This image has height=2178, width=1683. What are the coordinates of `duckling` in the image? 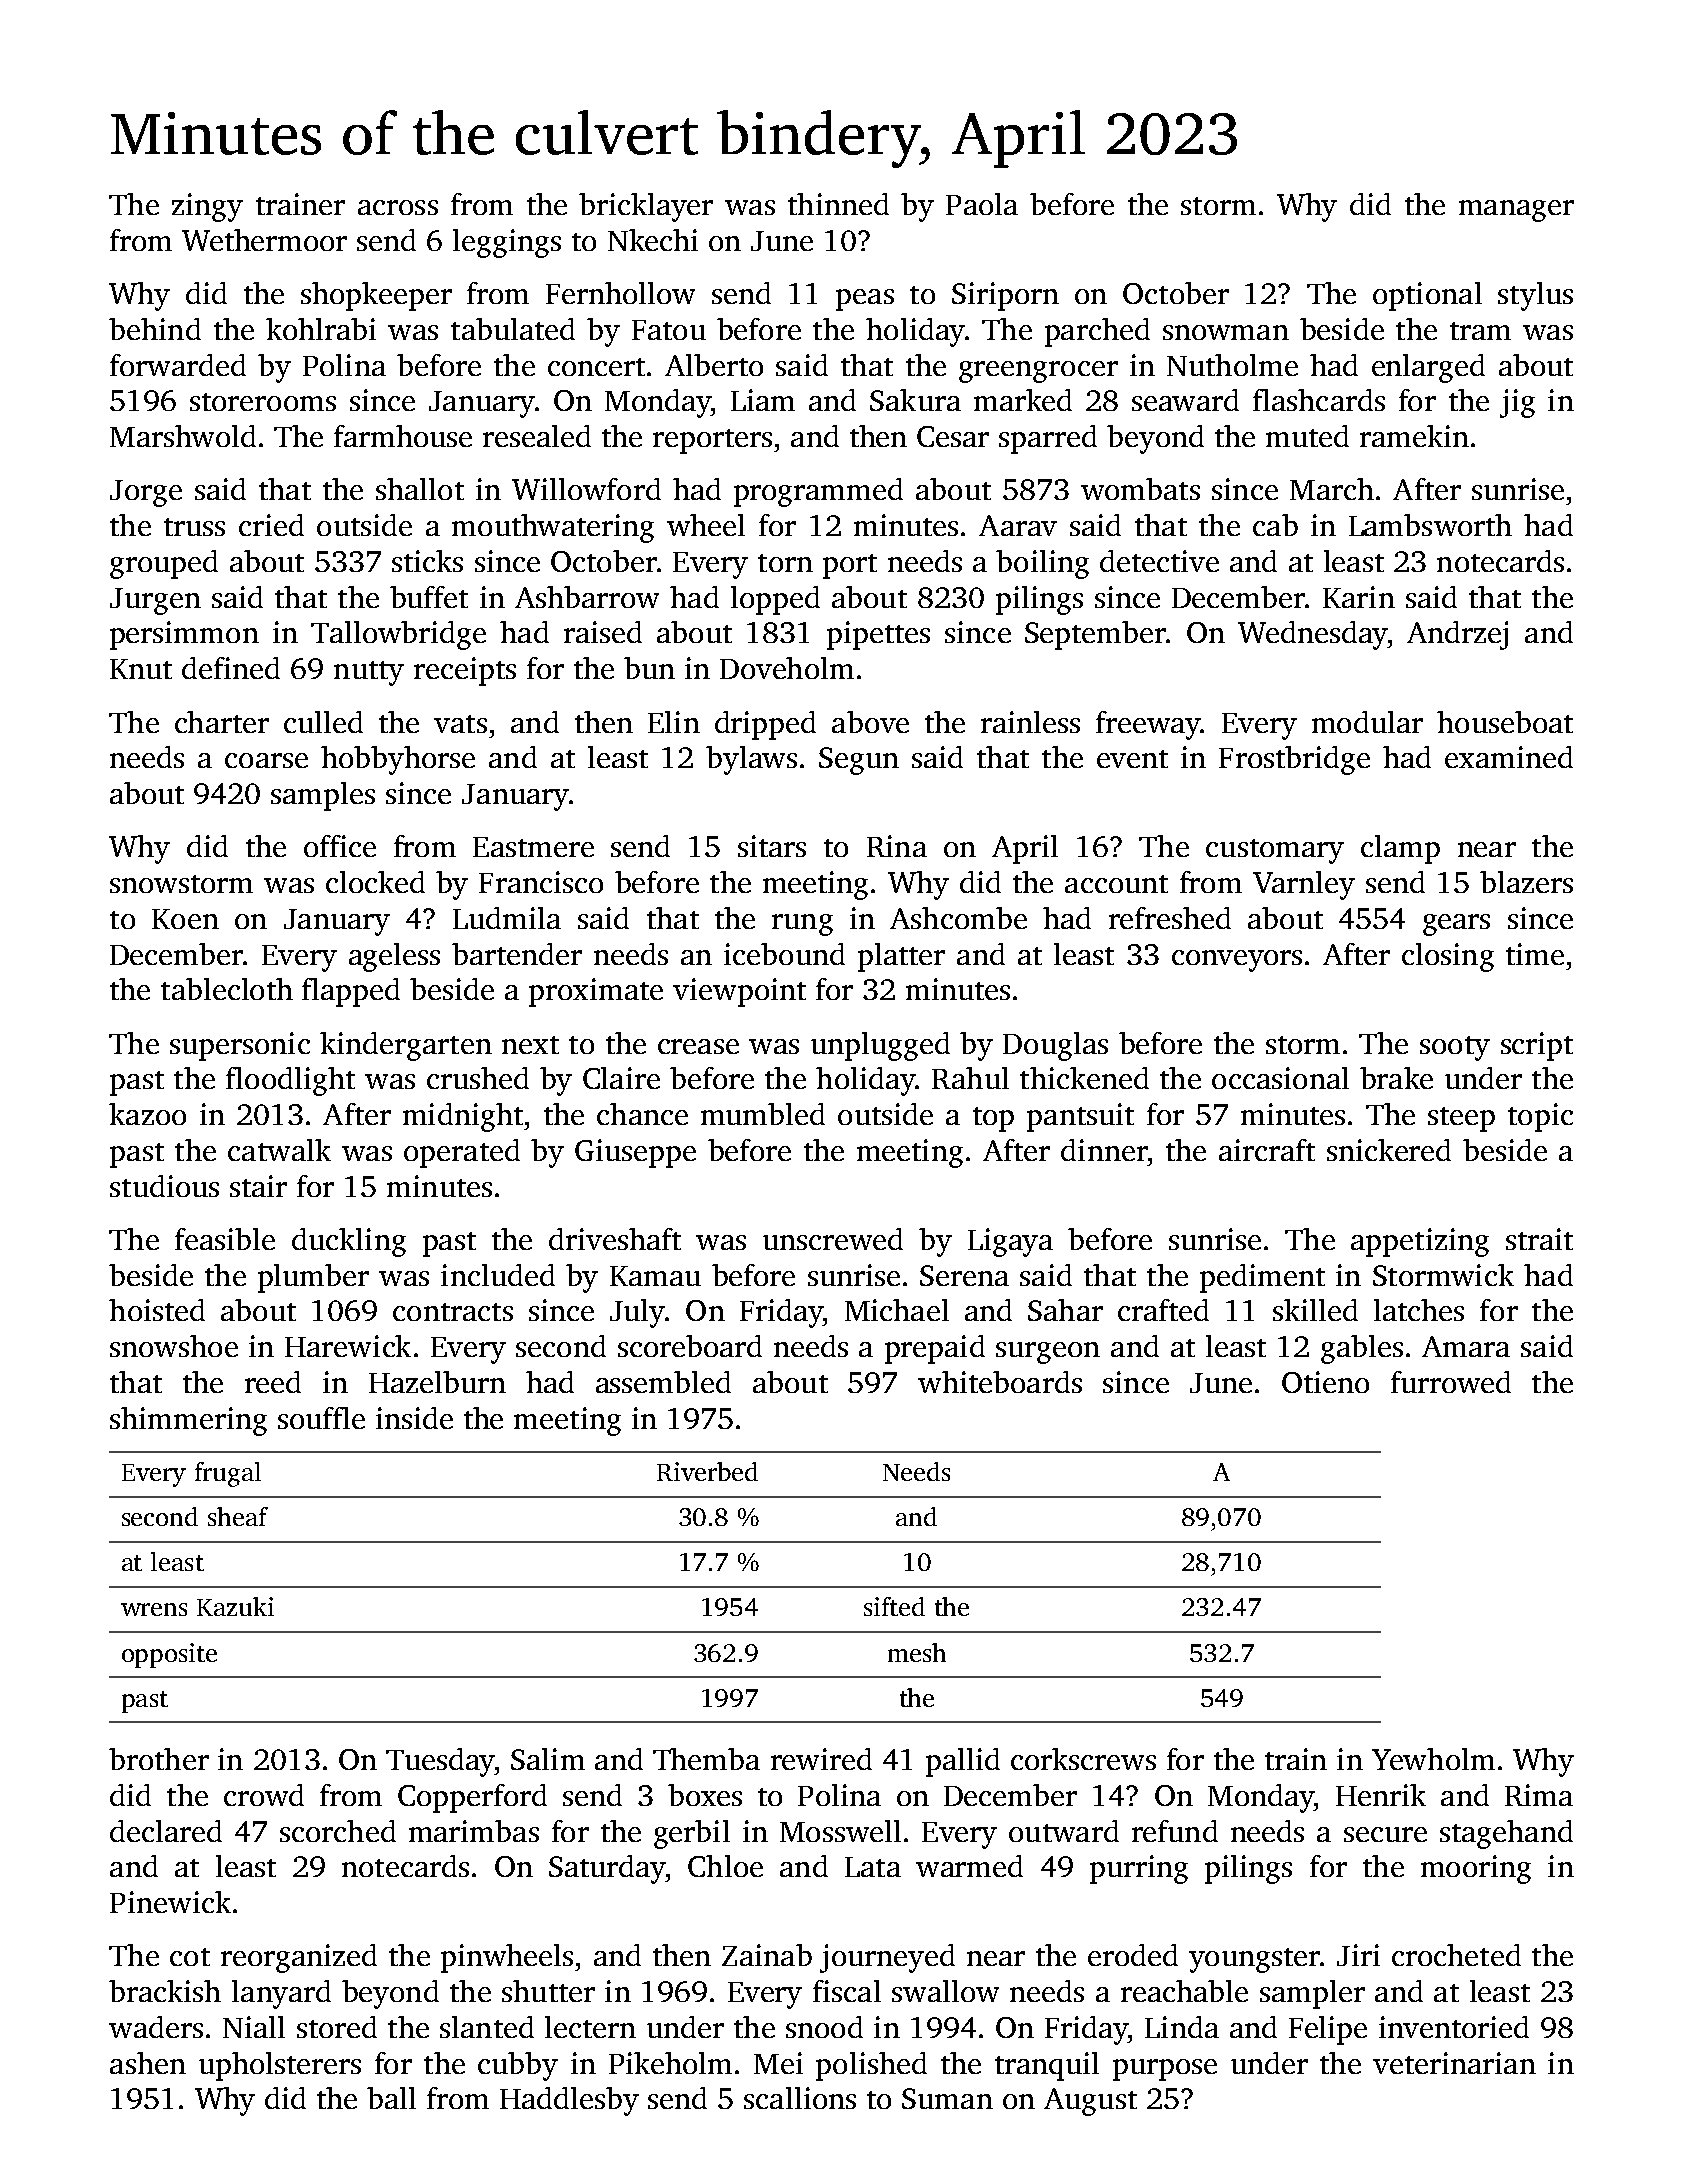 It's located at (349, 1242).
